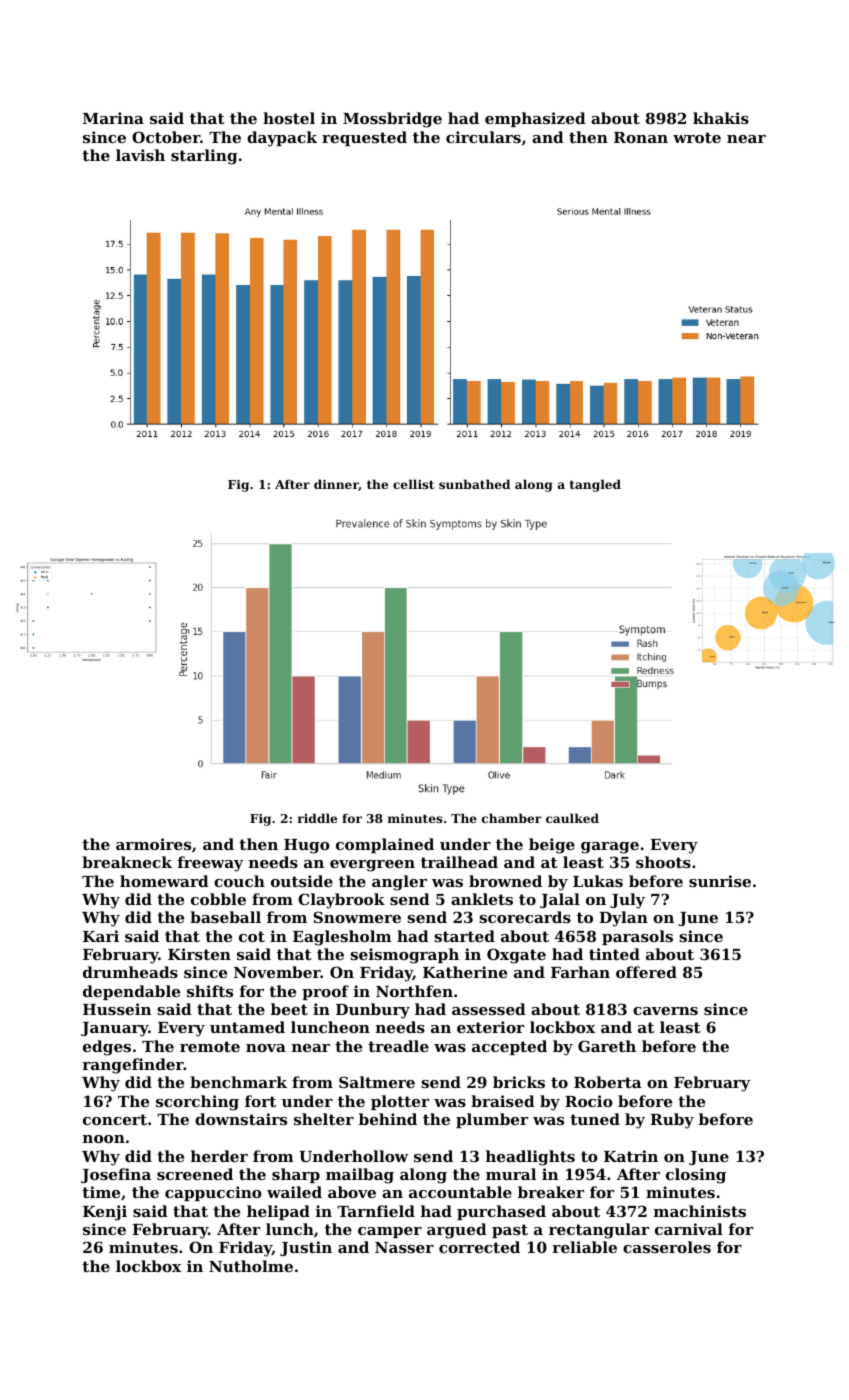 Image resolution: width=849 pixels, height=1400 pixels. I want to click on Marina, so click(113, 118).
